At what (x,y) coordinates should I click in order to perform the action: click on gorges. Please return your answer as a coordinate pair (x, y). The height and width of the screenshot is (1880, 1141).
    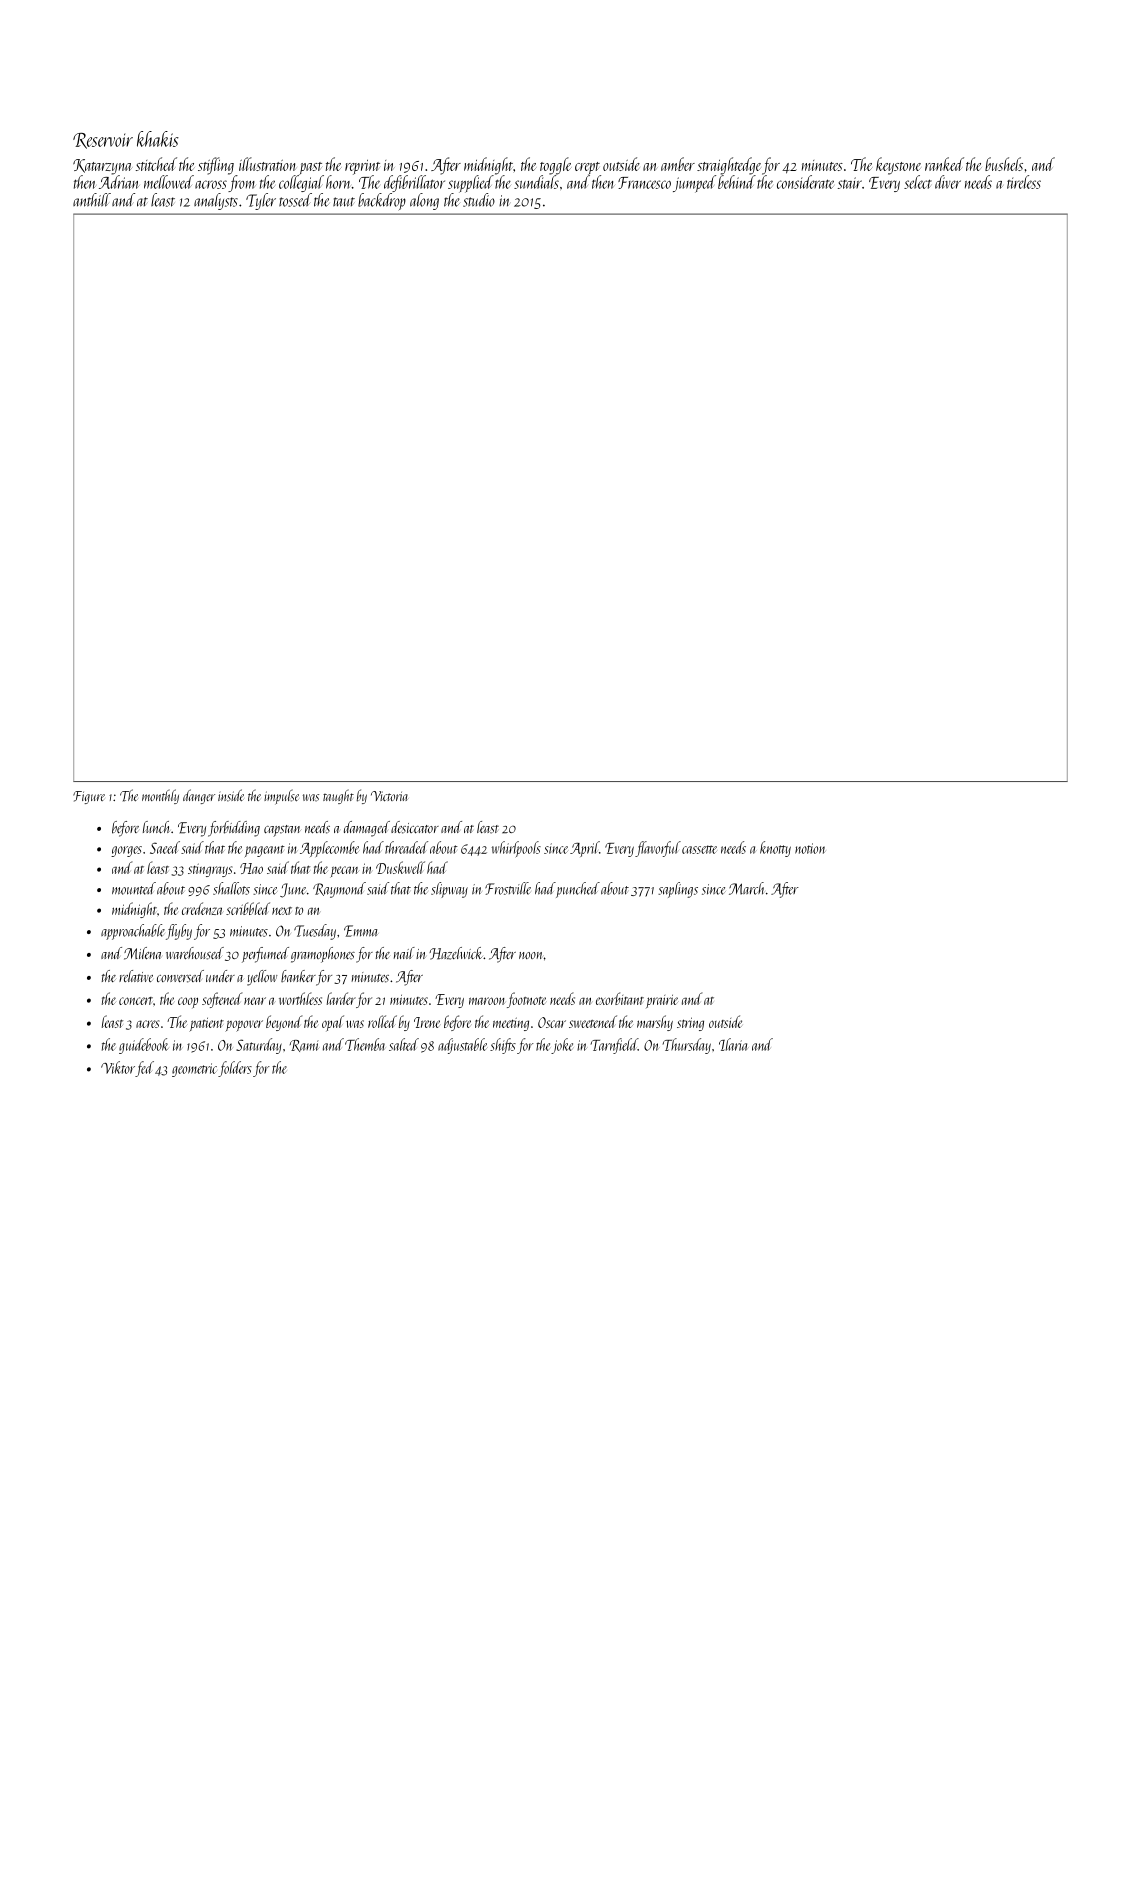
    Looking at the image, I should click on (126, 851).
